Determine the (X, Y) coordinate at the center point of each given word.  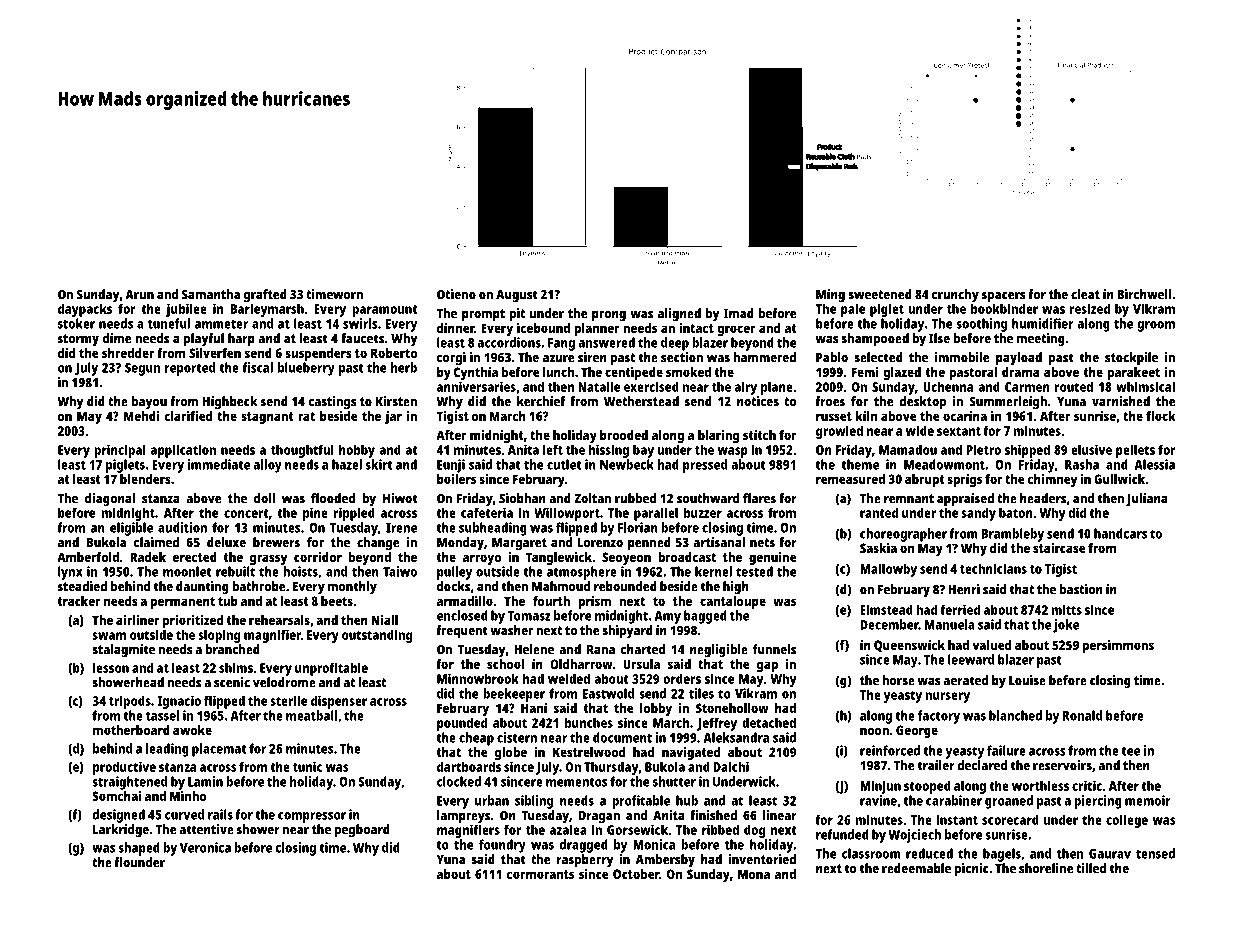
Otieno (456, 294)
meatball (311, 715)
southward (708, 498)
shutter (674, 781)
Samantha (211, 294)
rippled (354, 514)
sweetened (880, 294)
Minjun (880, 787)
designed (119, 816)
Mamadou (908, 449)
